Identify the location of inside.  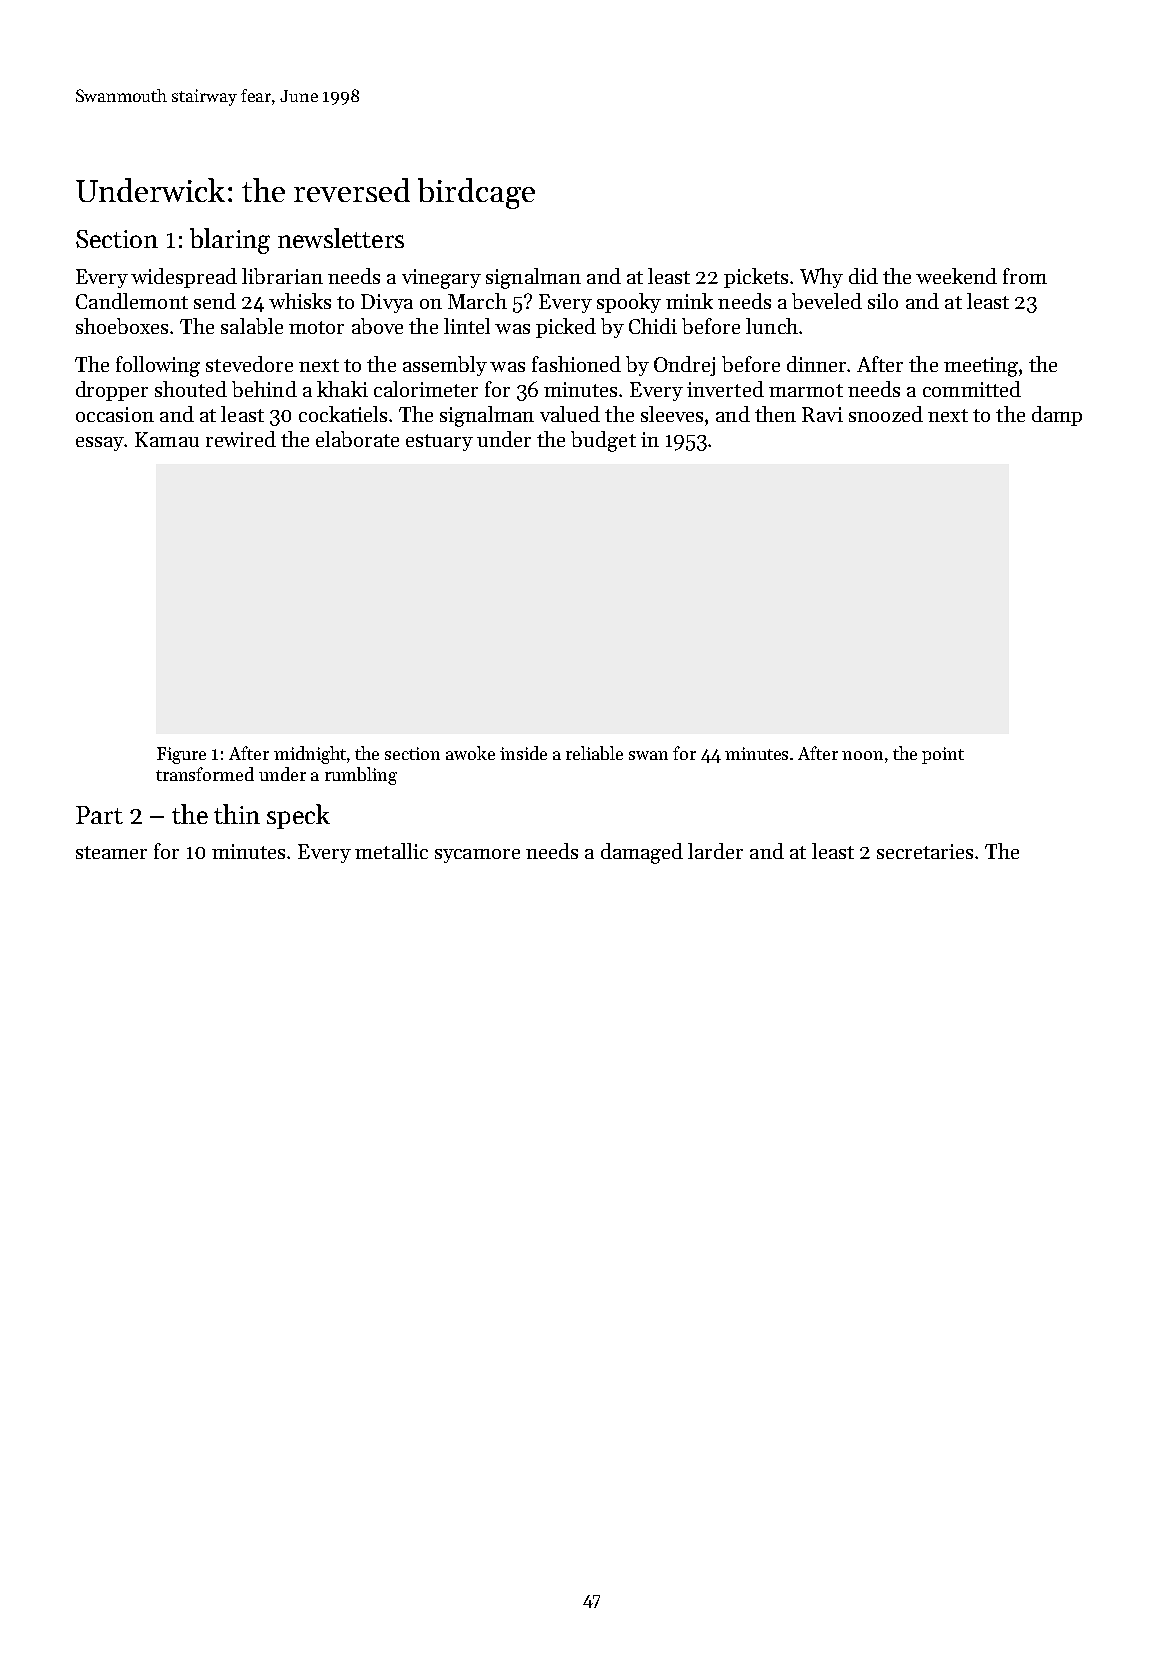
(523, 753).
